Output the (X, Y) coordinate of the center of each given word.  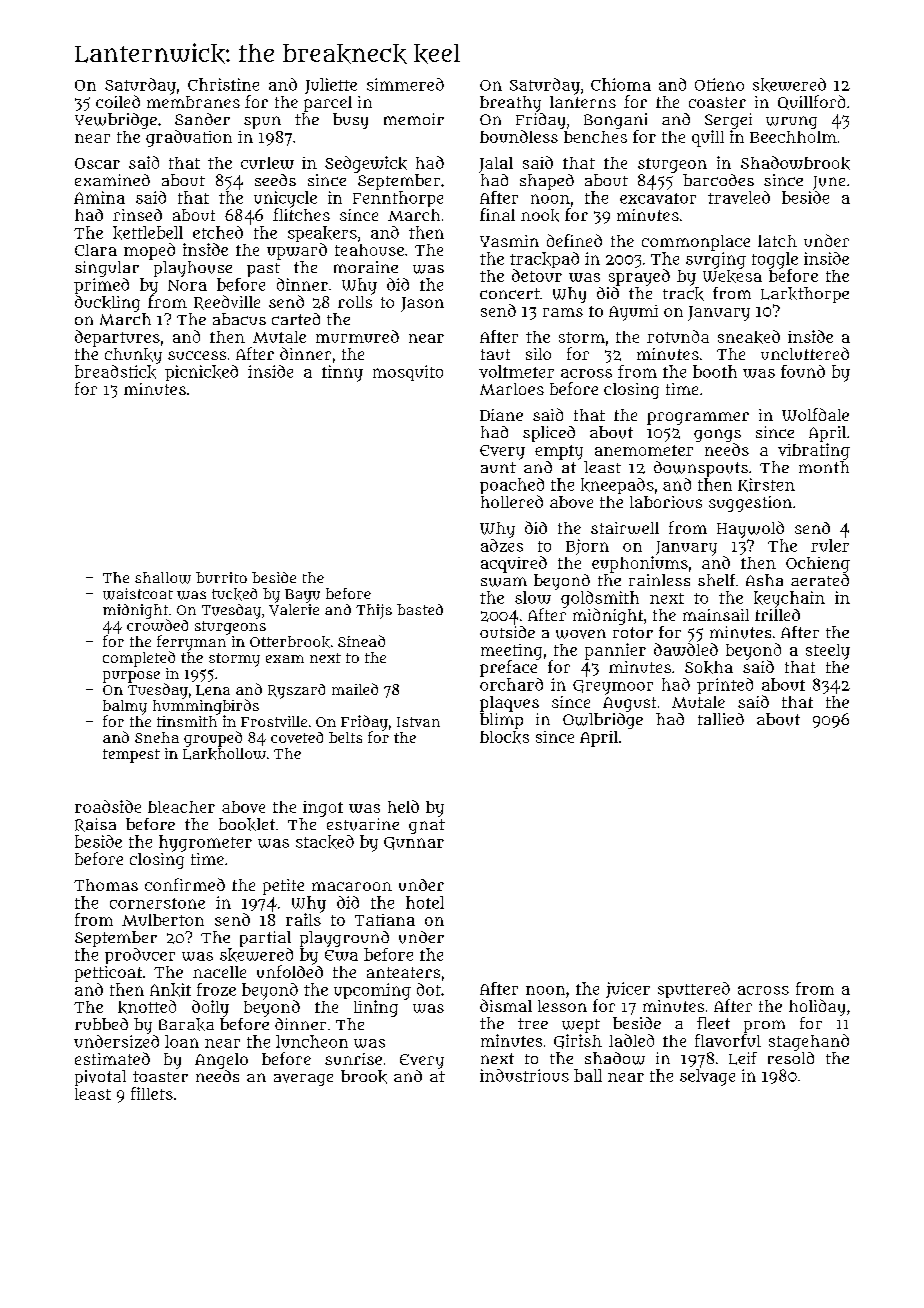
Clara (96, 250)
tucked (234, 594)
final (497, 214)
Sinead (361, 641)
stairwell (625, 528)
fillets (152, 1093)
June (829, 183)
